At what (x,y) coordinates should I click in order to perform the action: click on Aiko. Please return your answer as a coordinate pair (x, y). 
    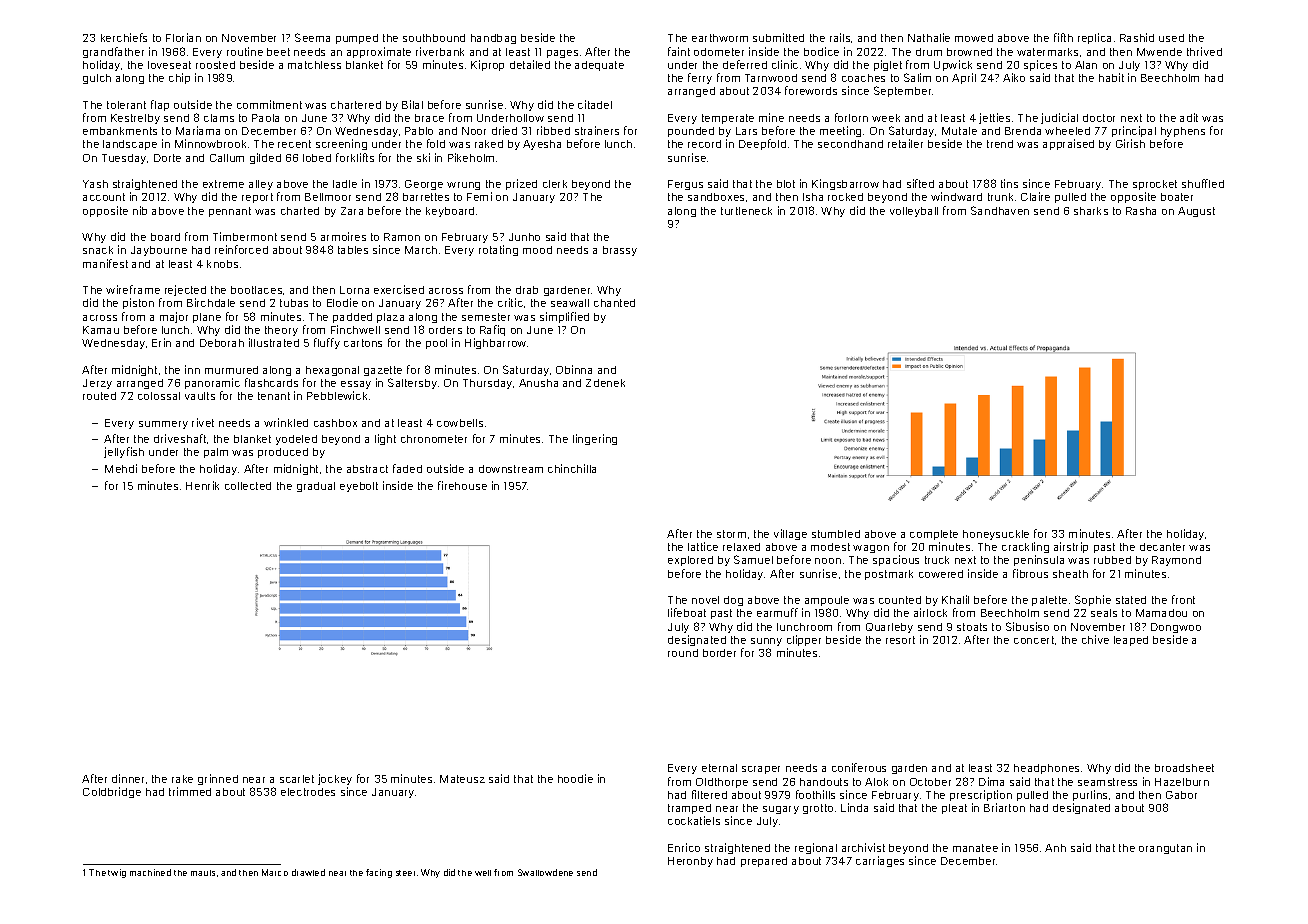
    Looking at the image, I should click on (1014, 77).
